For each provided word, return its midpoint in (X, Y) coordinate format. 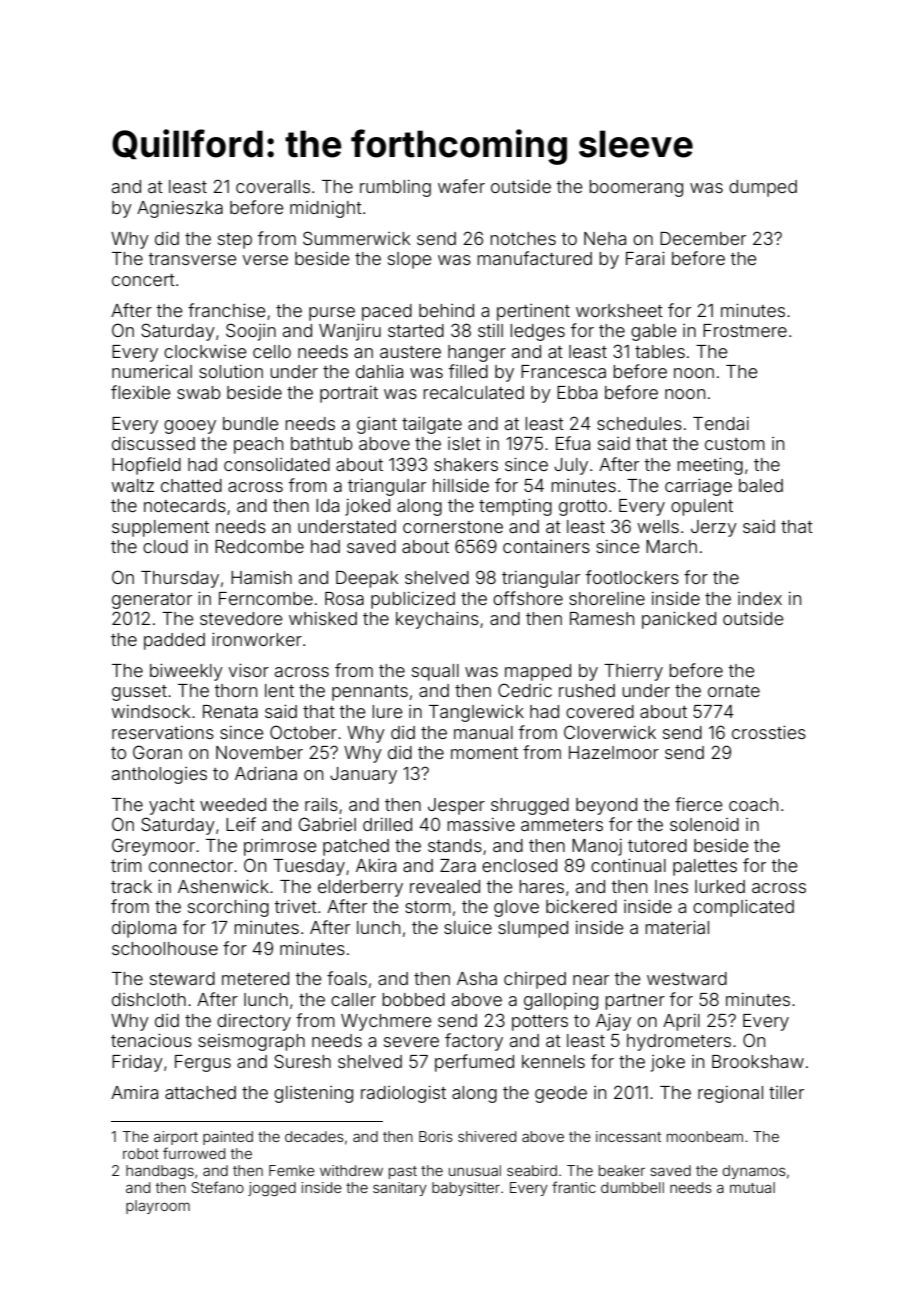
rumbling (395, 188)
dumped (763, 188)
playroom (158, 1207)
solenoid (704, 824)
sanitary (400, 1189)
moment (484, 753)
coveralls (273, 186)
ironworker (257, 639)
